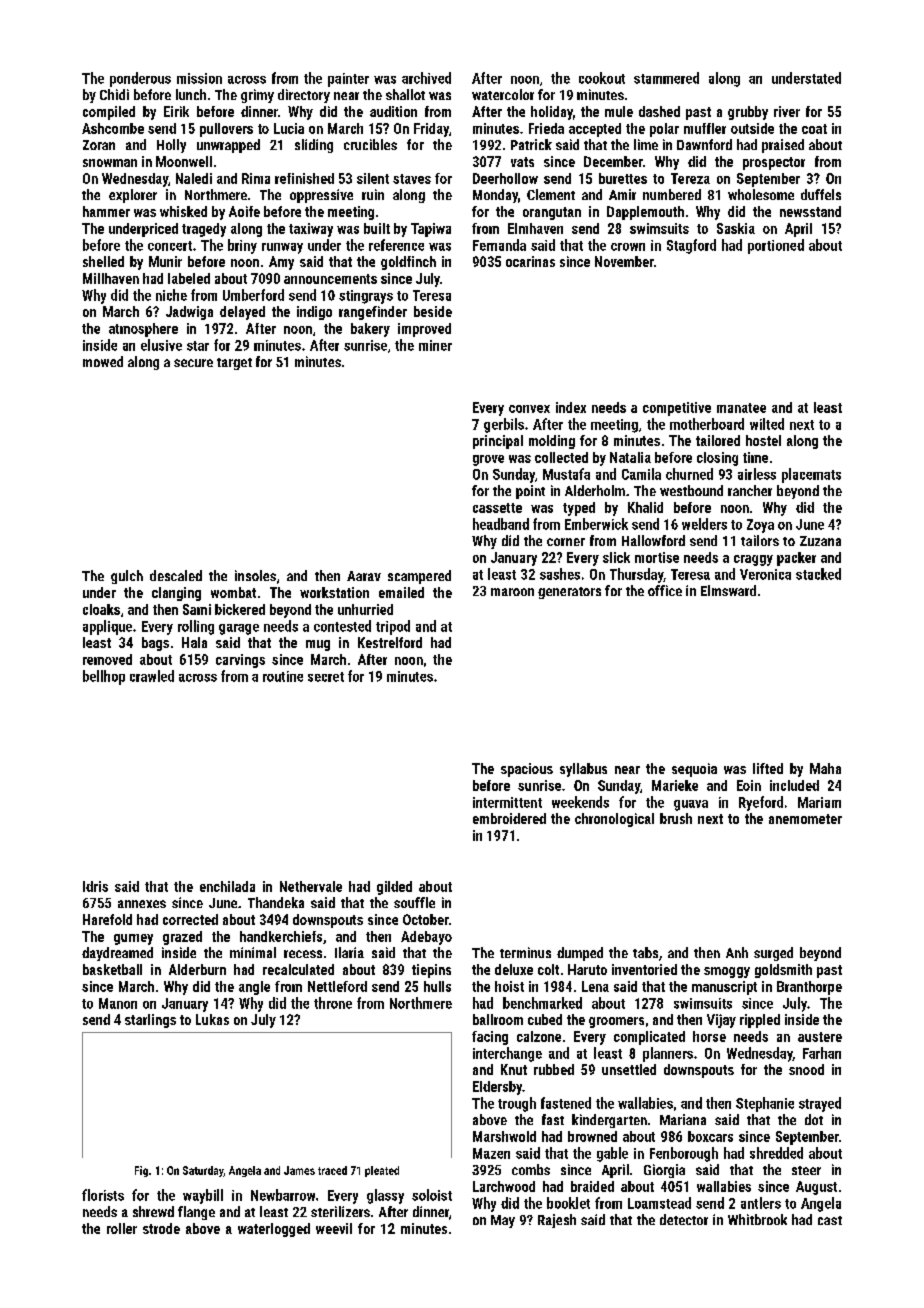  What do you see at coordinates (104, 677) in the page?
I see `bellhop` at bounding box center [104, 677].
